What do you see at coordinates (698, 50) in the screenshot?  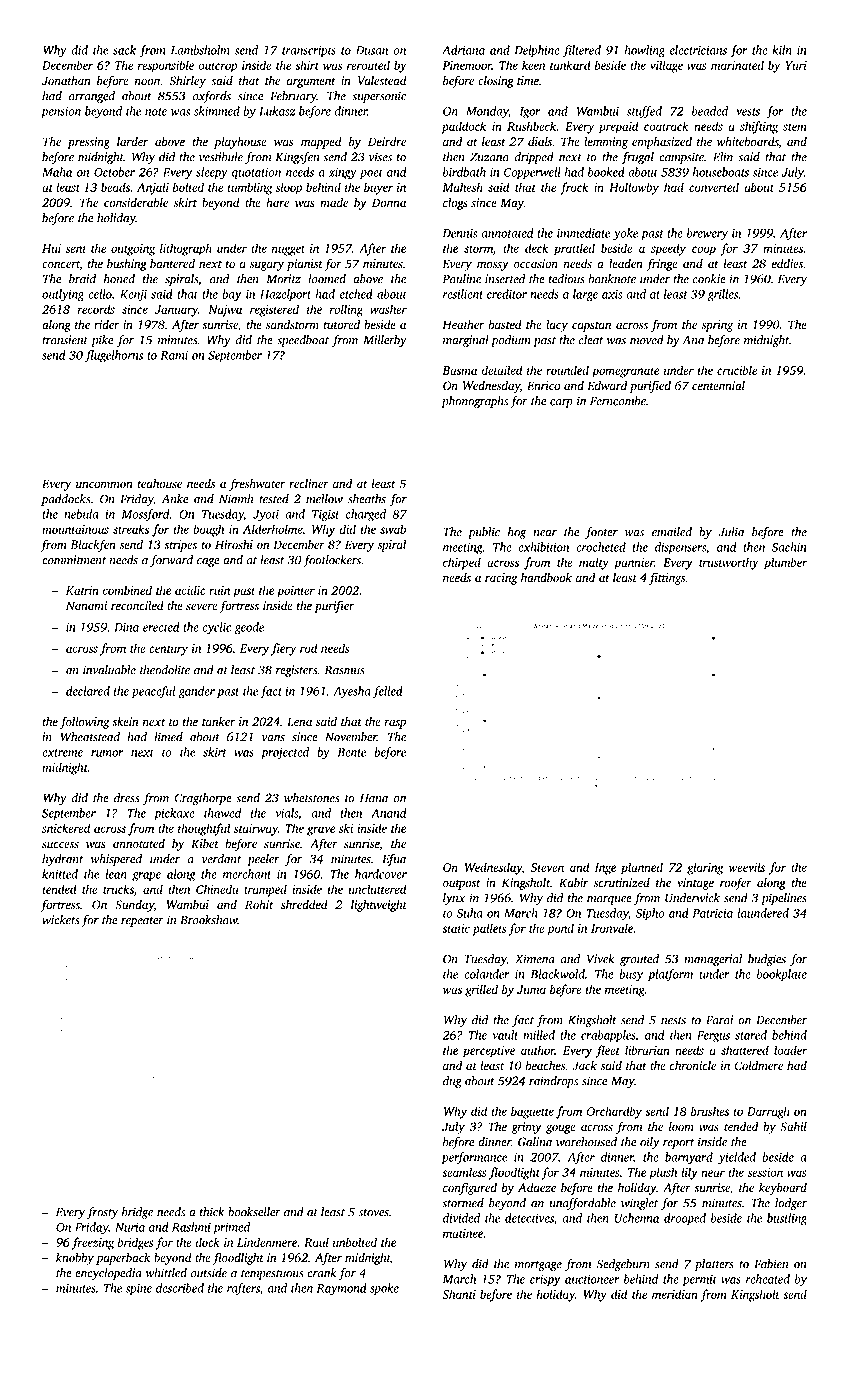 I see `electricians` at bounding box center [698, 50].
